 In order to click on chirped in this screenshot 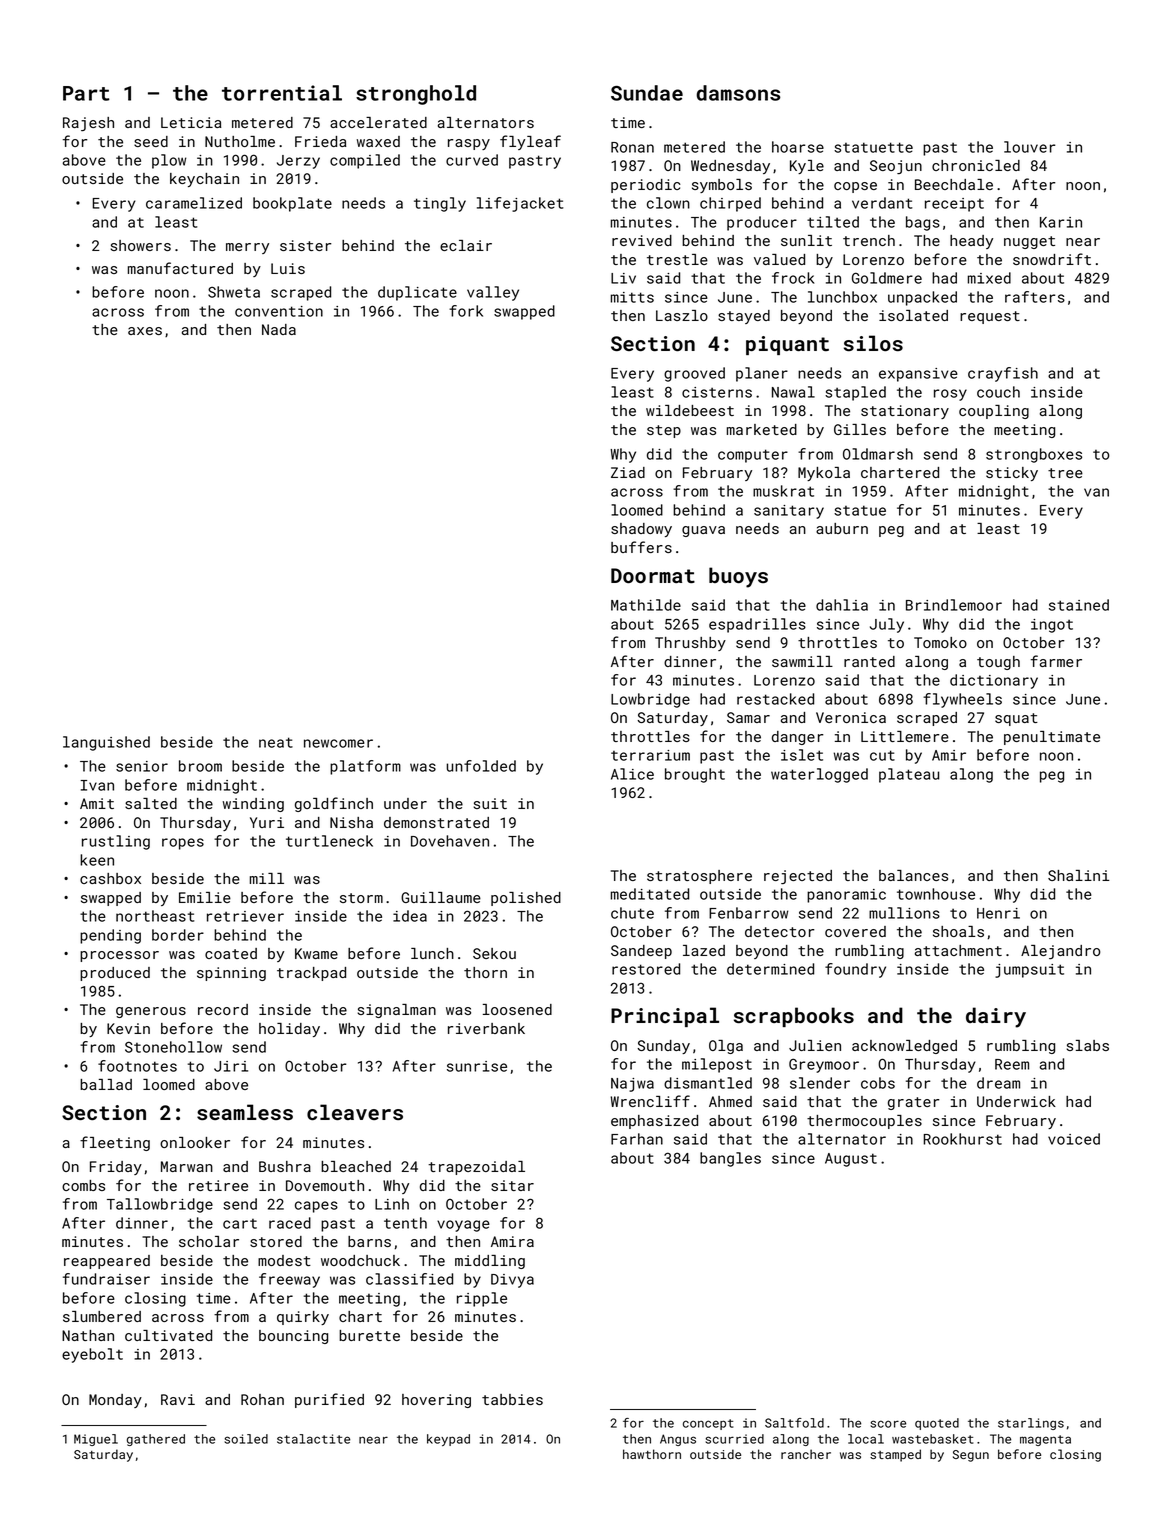, I will do `click(730, 204)`.
